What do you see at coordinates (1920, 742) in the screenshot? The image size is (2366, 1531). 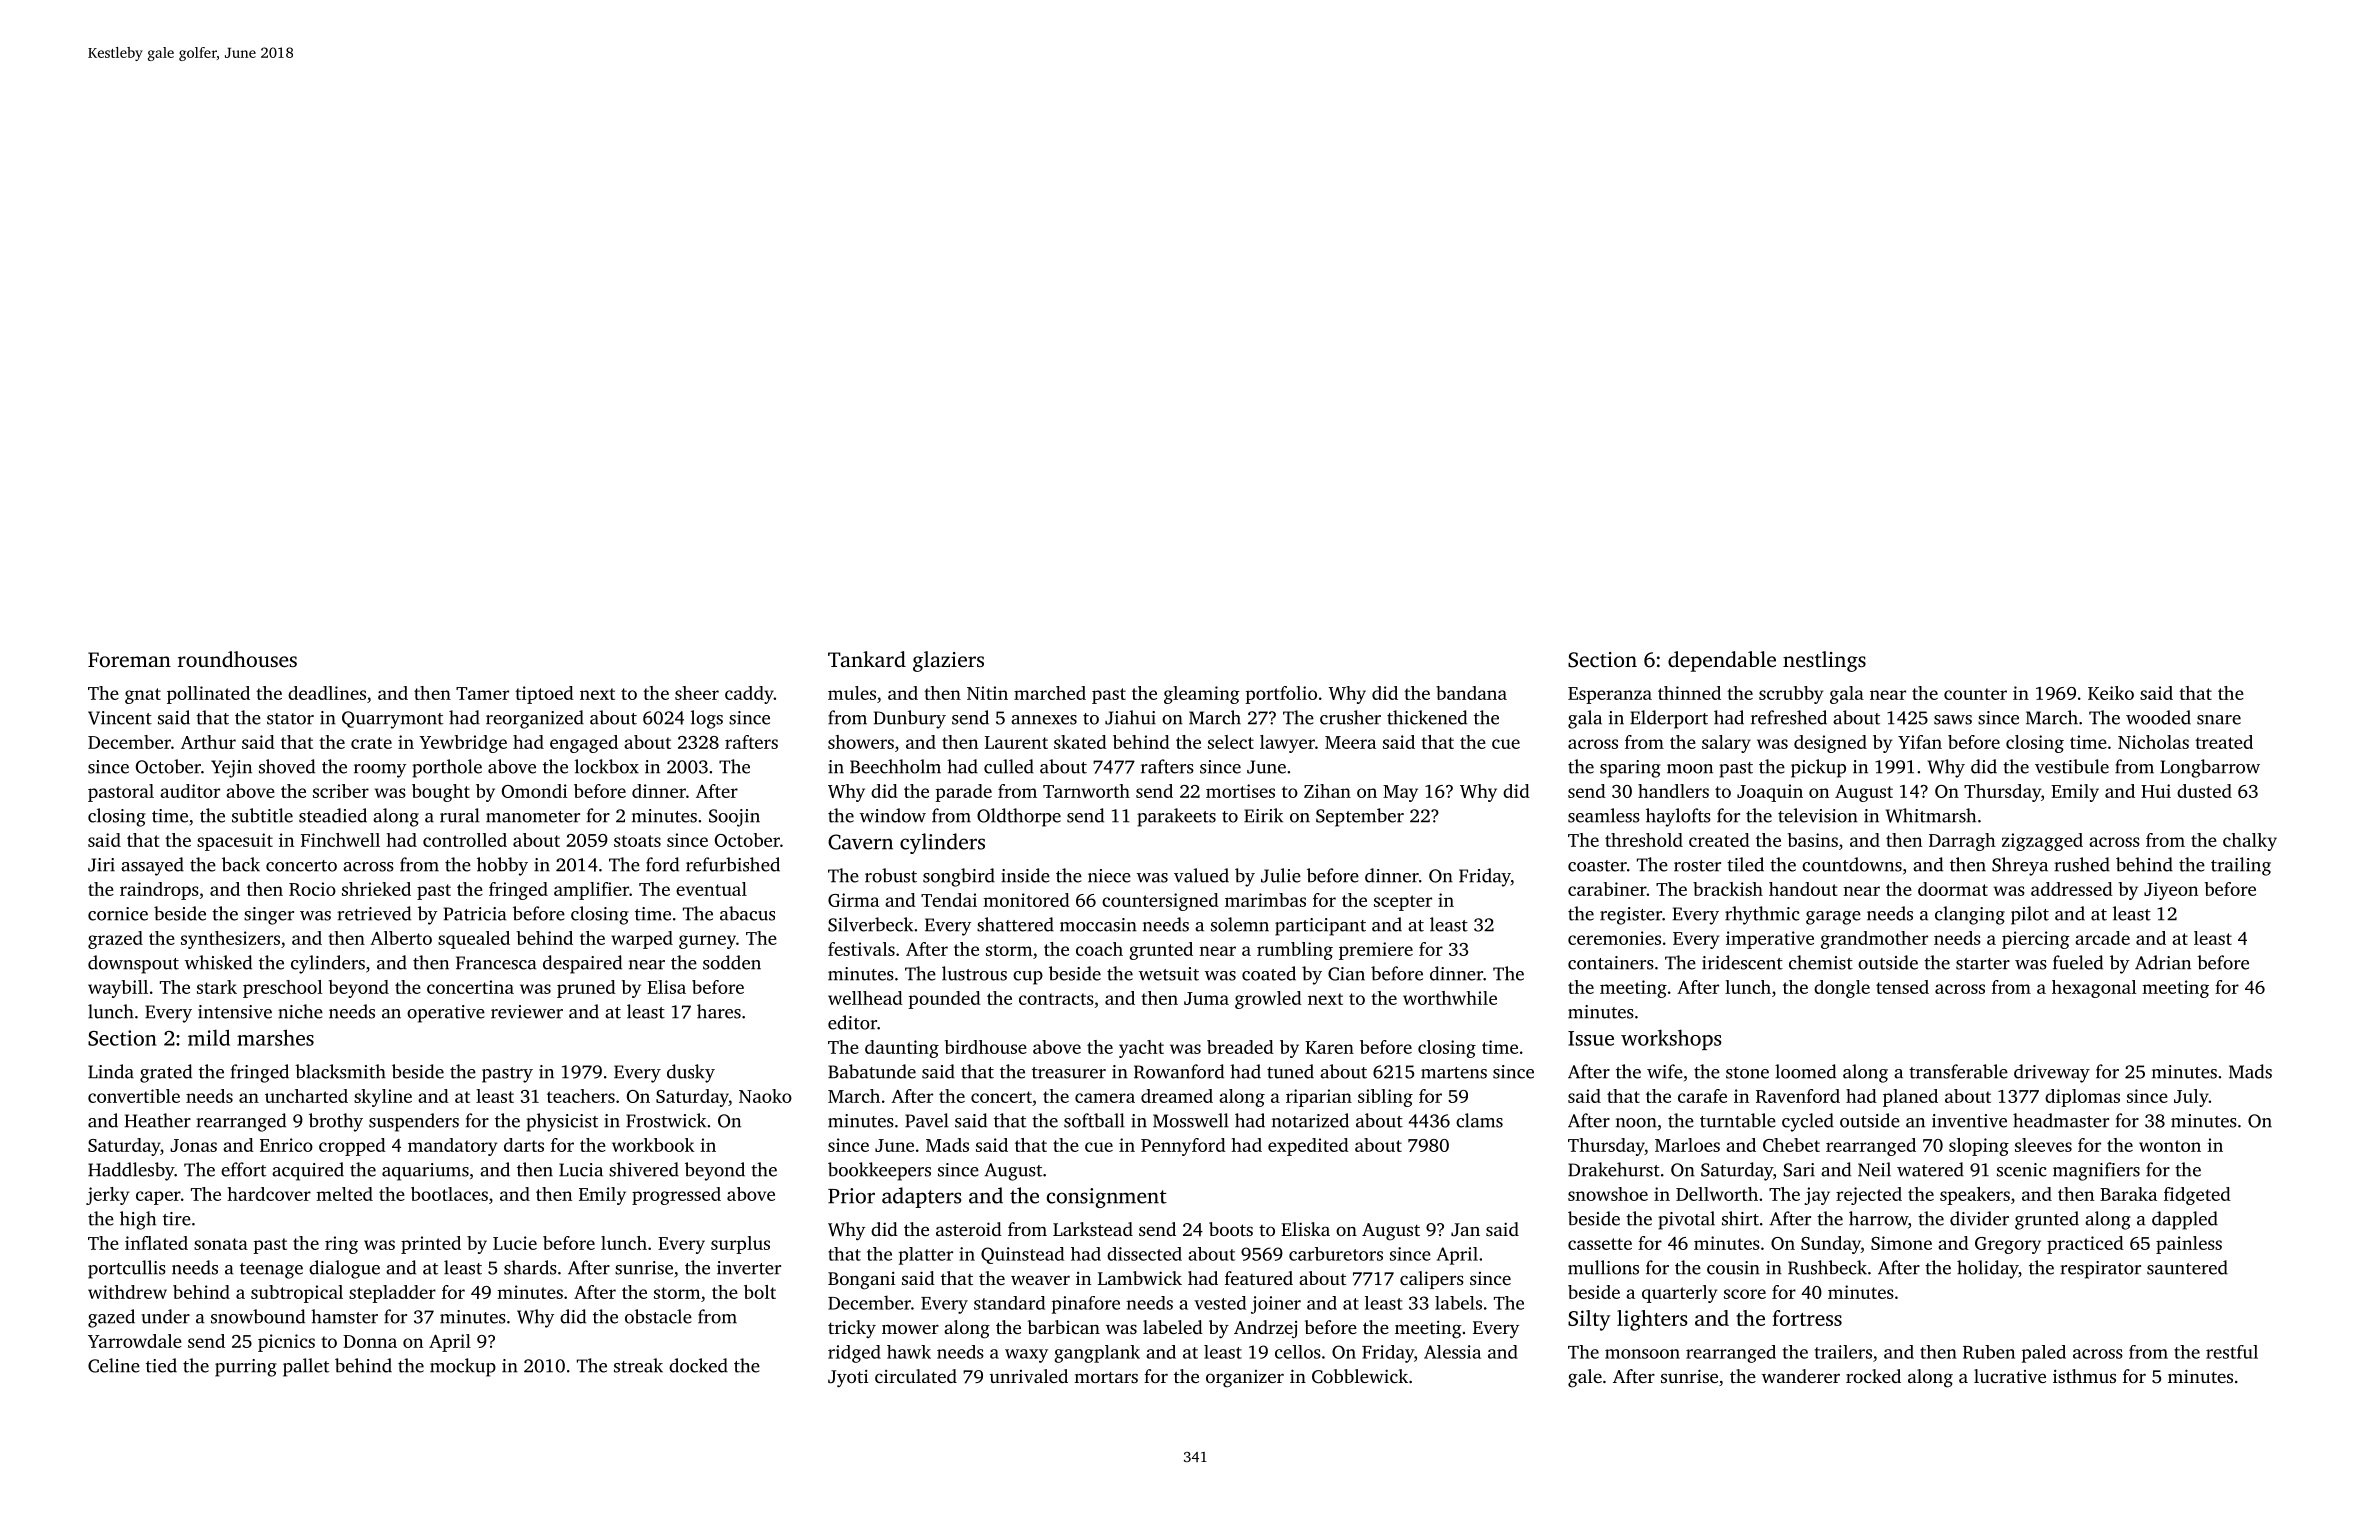 I see `Yifan` at bounding box center [1920, 742].
